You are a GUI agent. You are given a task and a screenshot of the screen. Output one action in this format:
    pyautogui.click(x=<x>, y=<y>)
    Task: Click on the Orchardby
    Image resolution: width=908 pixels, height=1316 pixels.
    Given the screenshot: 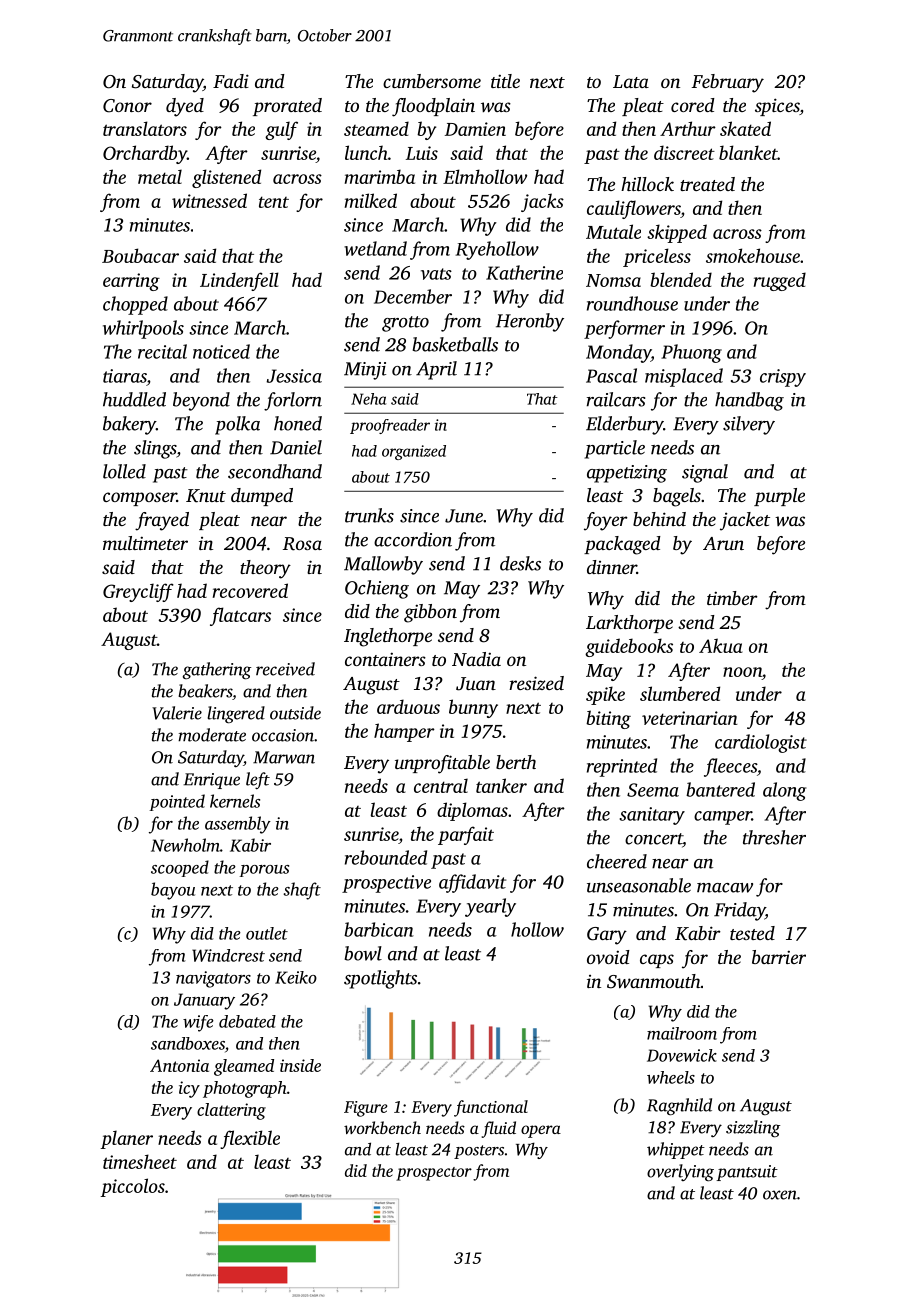 What is the action you would take?
    pyautogui.click(x=145, y=154)
